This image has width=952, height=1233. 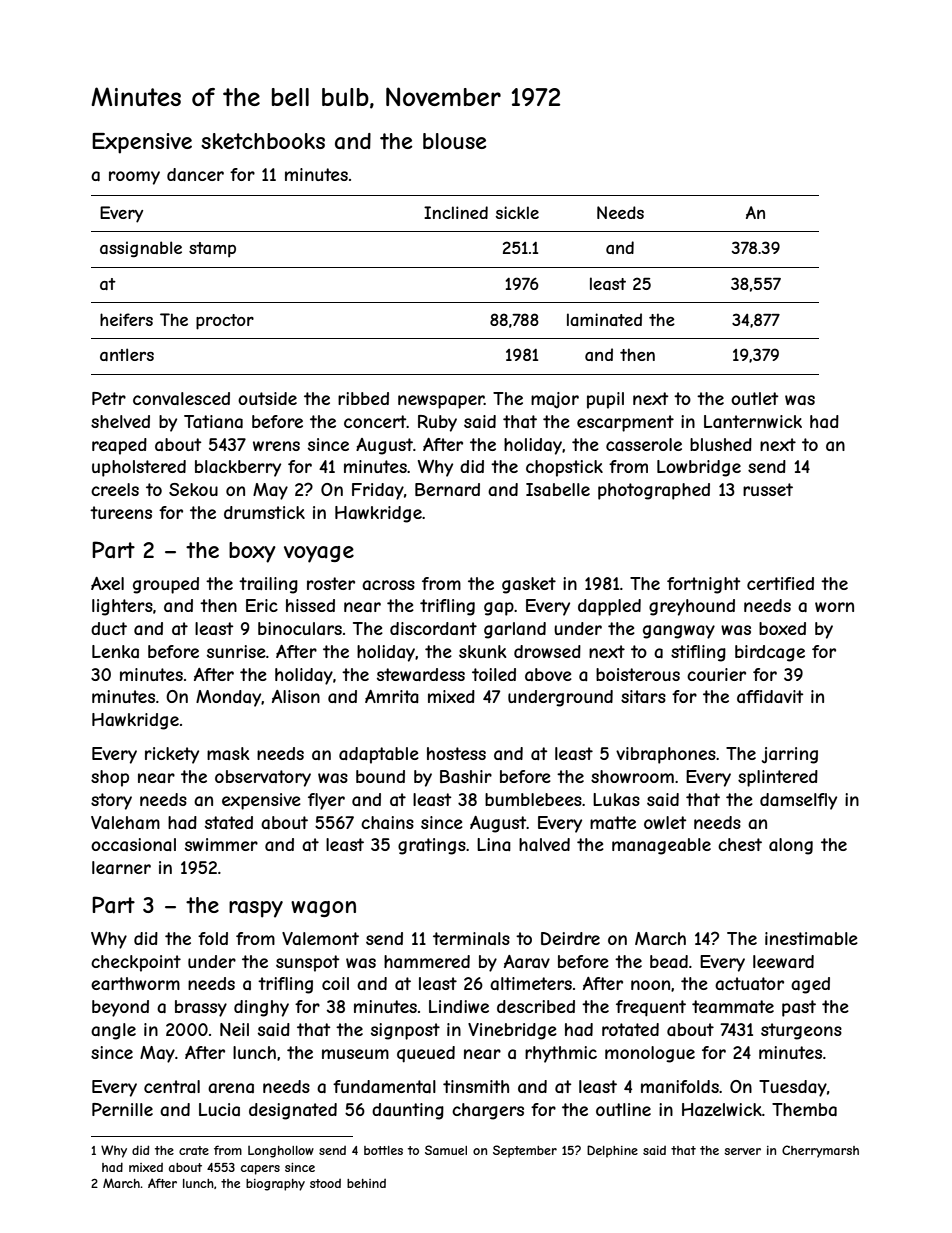 I want to click on blouse, so click(x=455, y=141).
